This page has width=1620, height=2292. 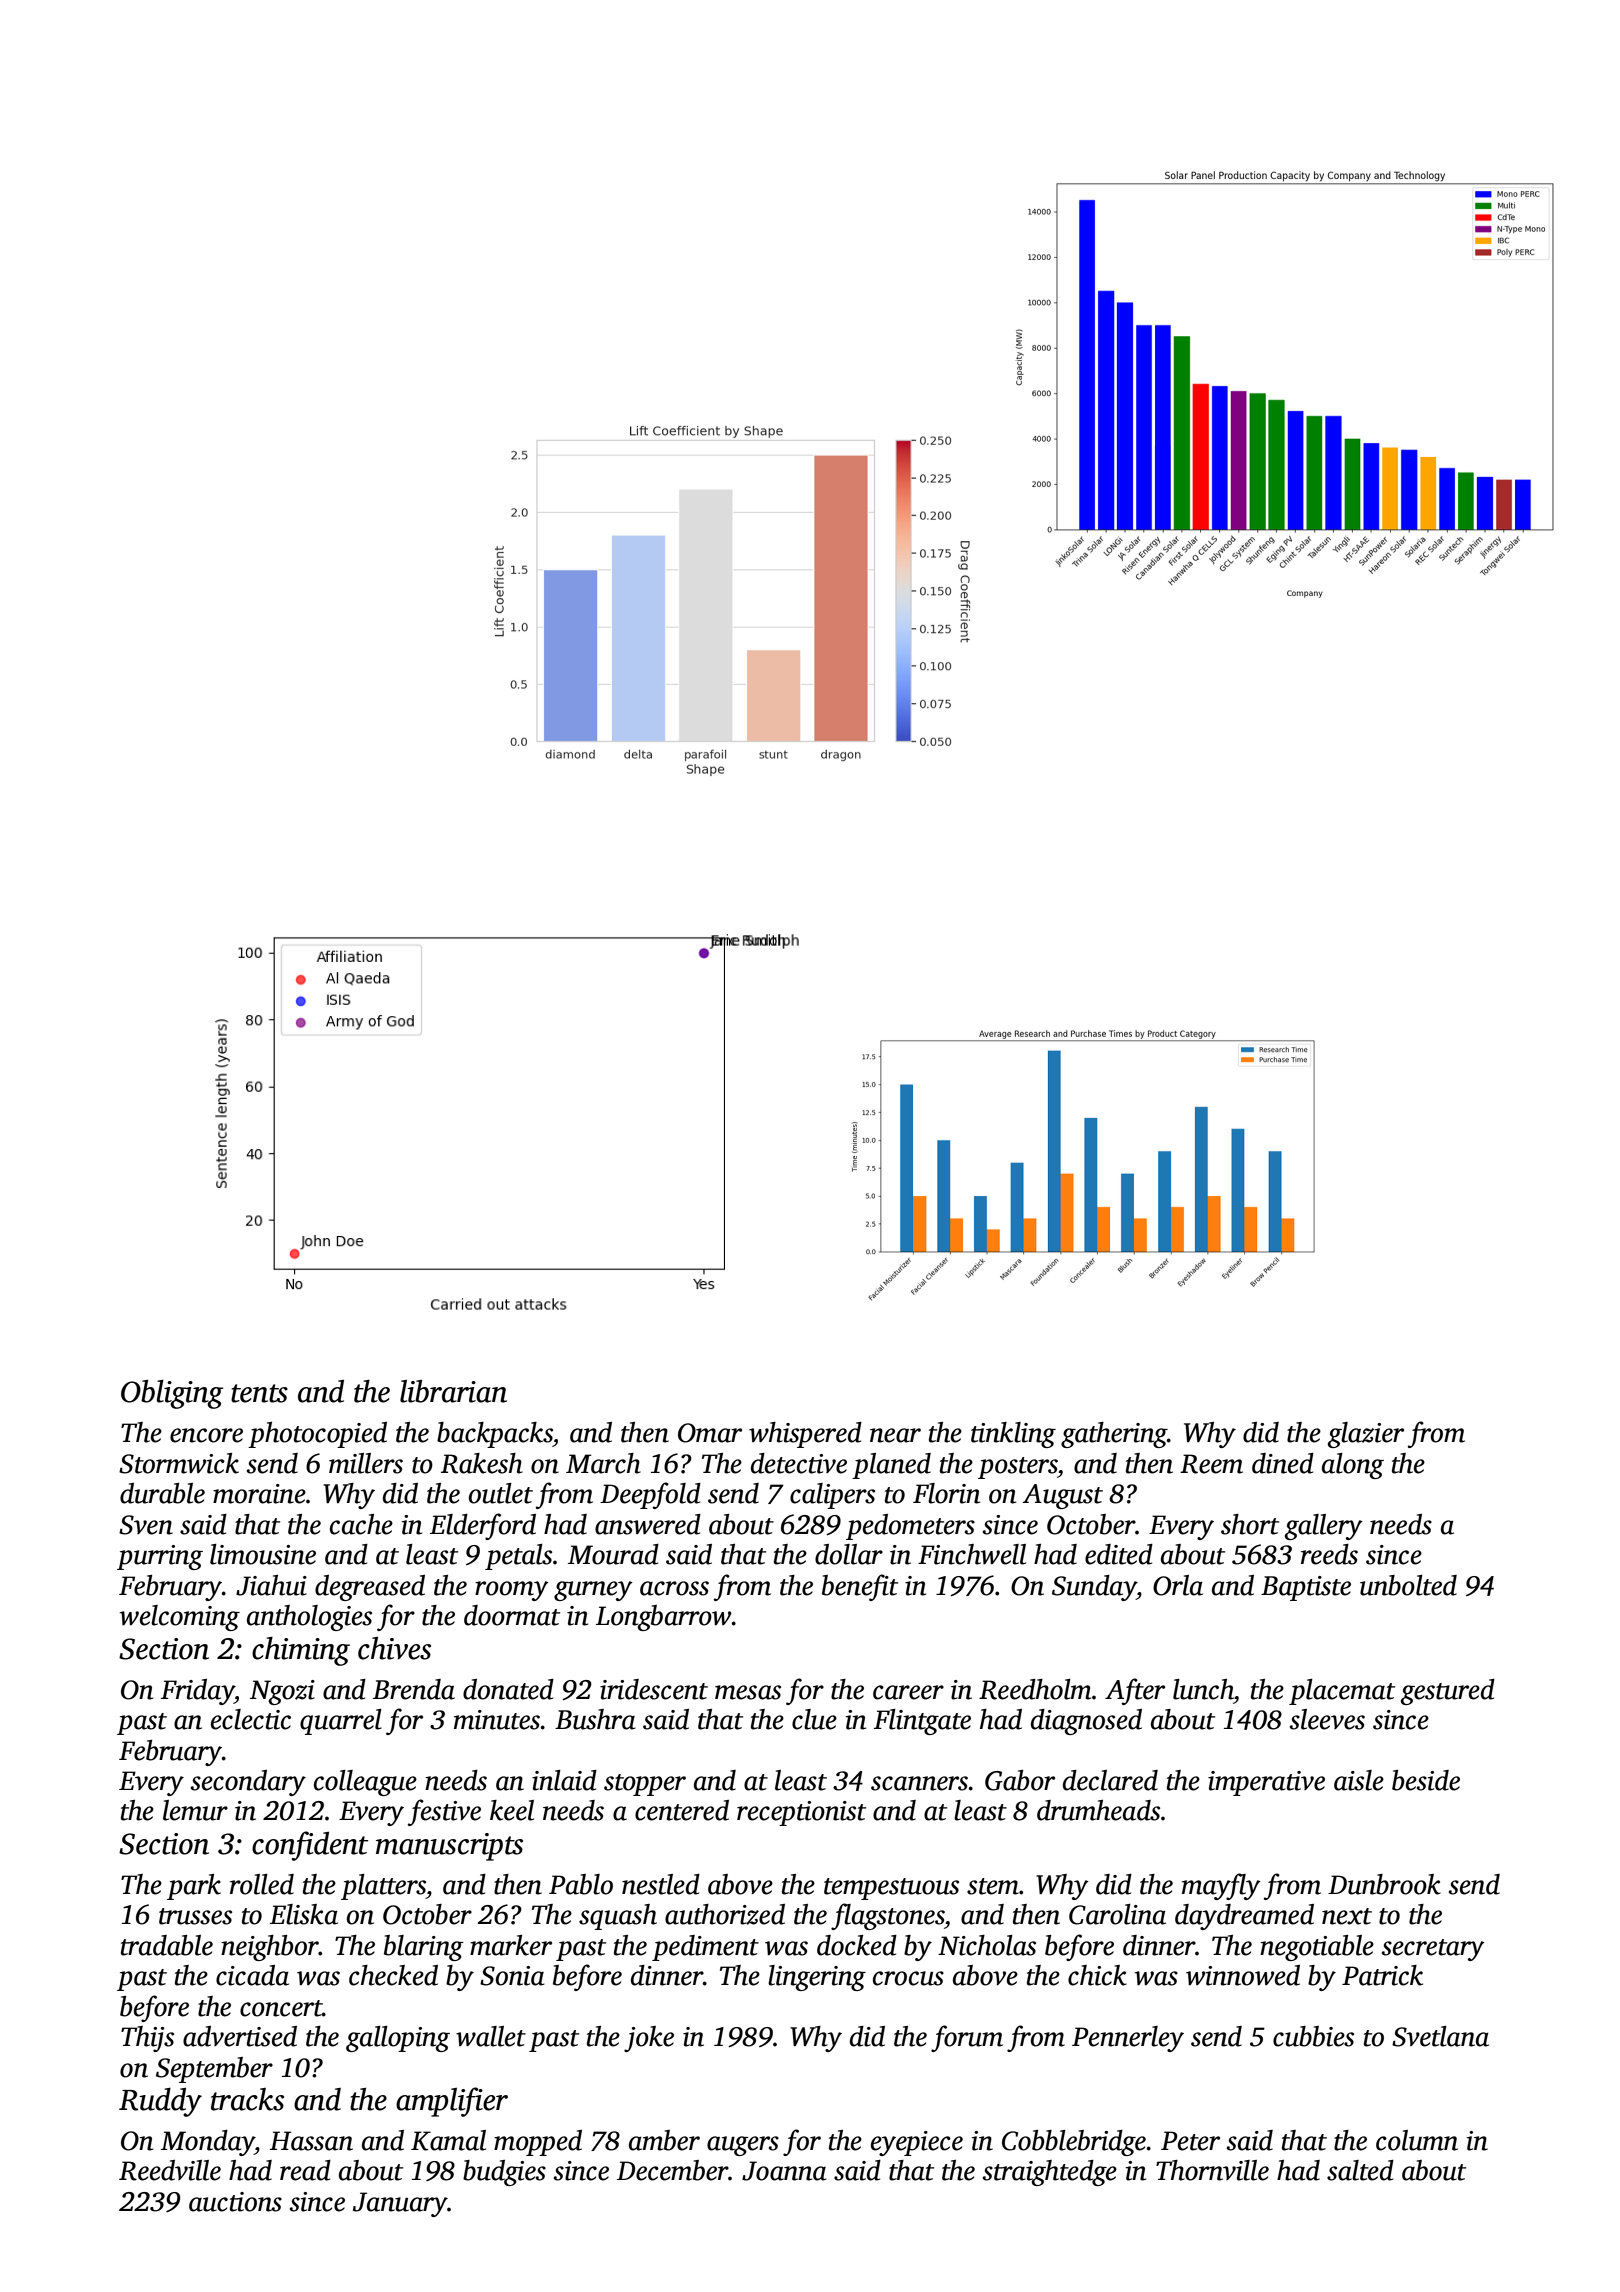 I want to click on forum, so click(x=967, y=2038).
